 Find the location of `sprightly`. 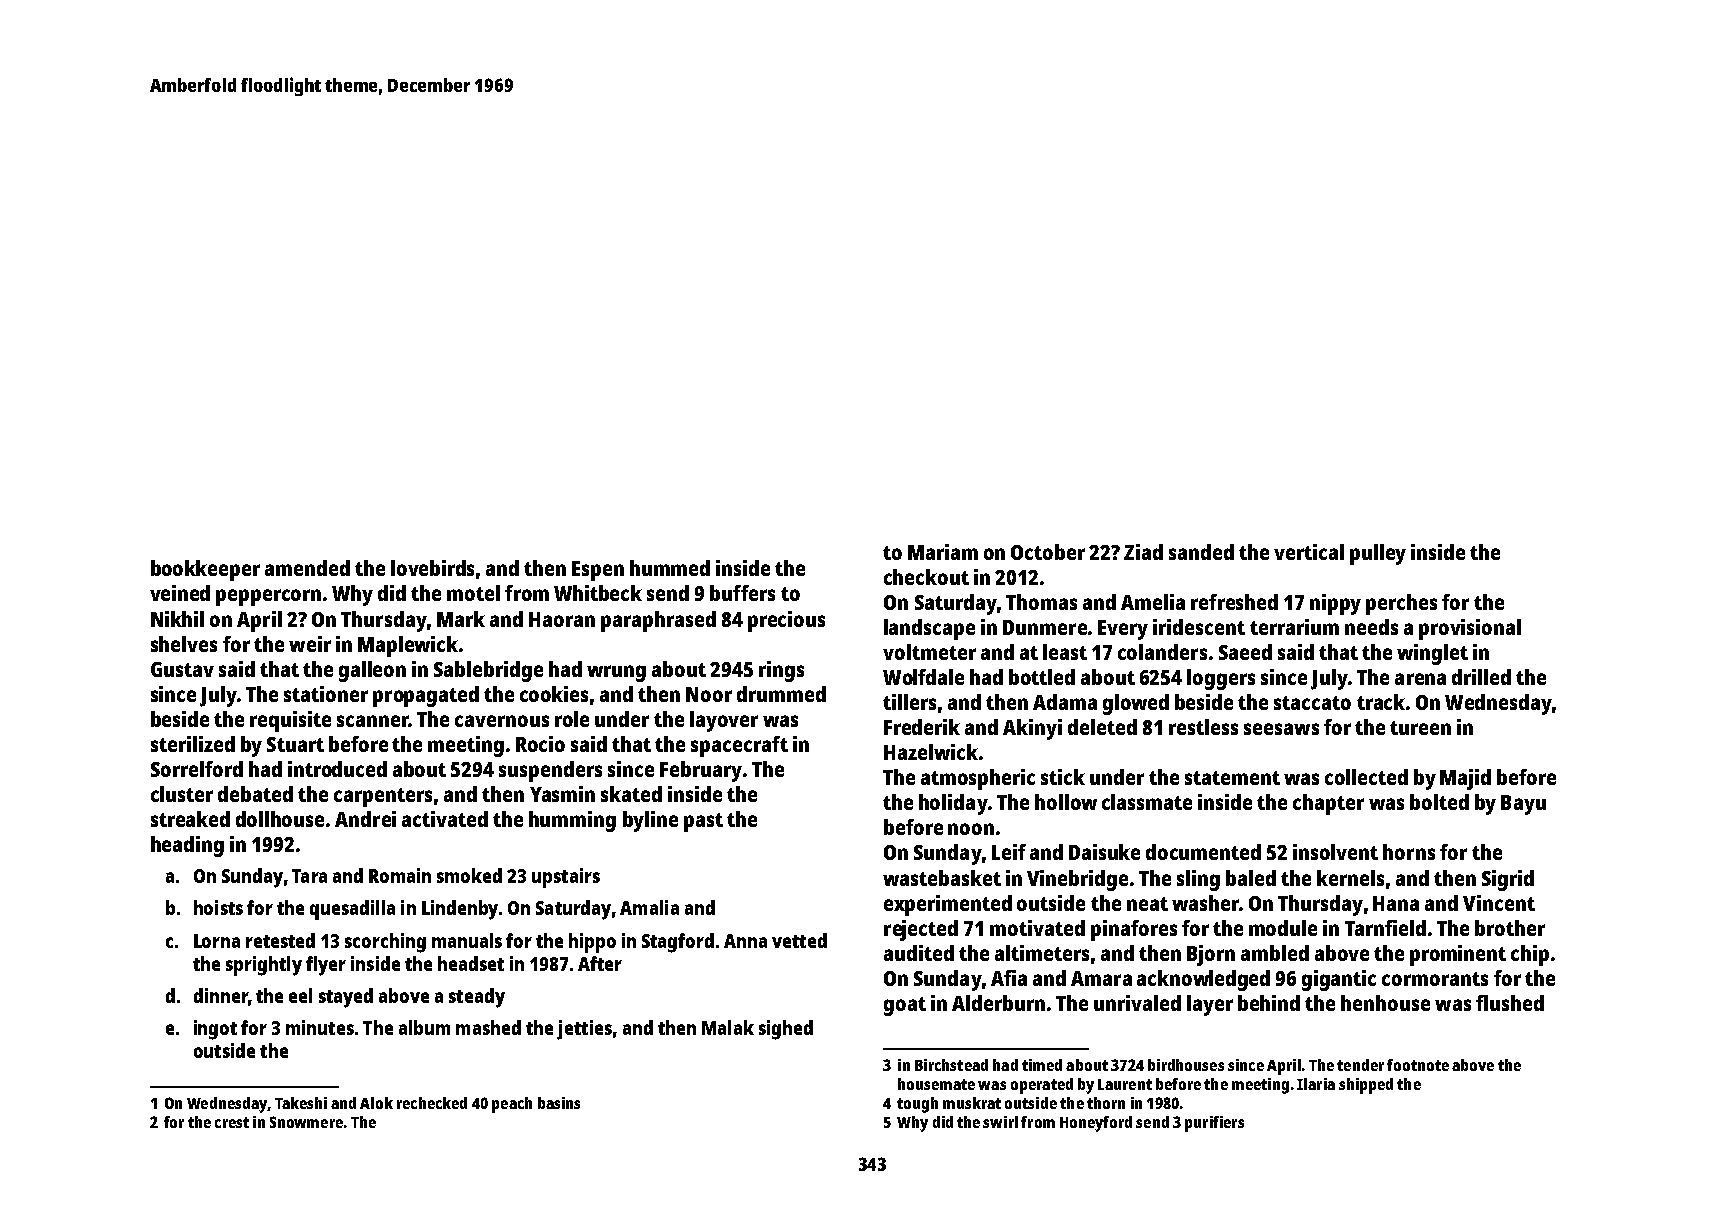

sprightly is located at coordinates (264, 966).
